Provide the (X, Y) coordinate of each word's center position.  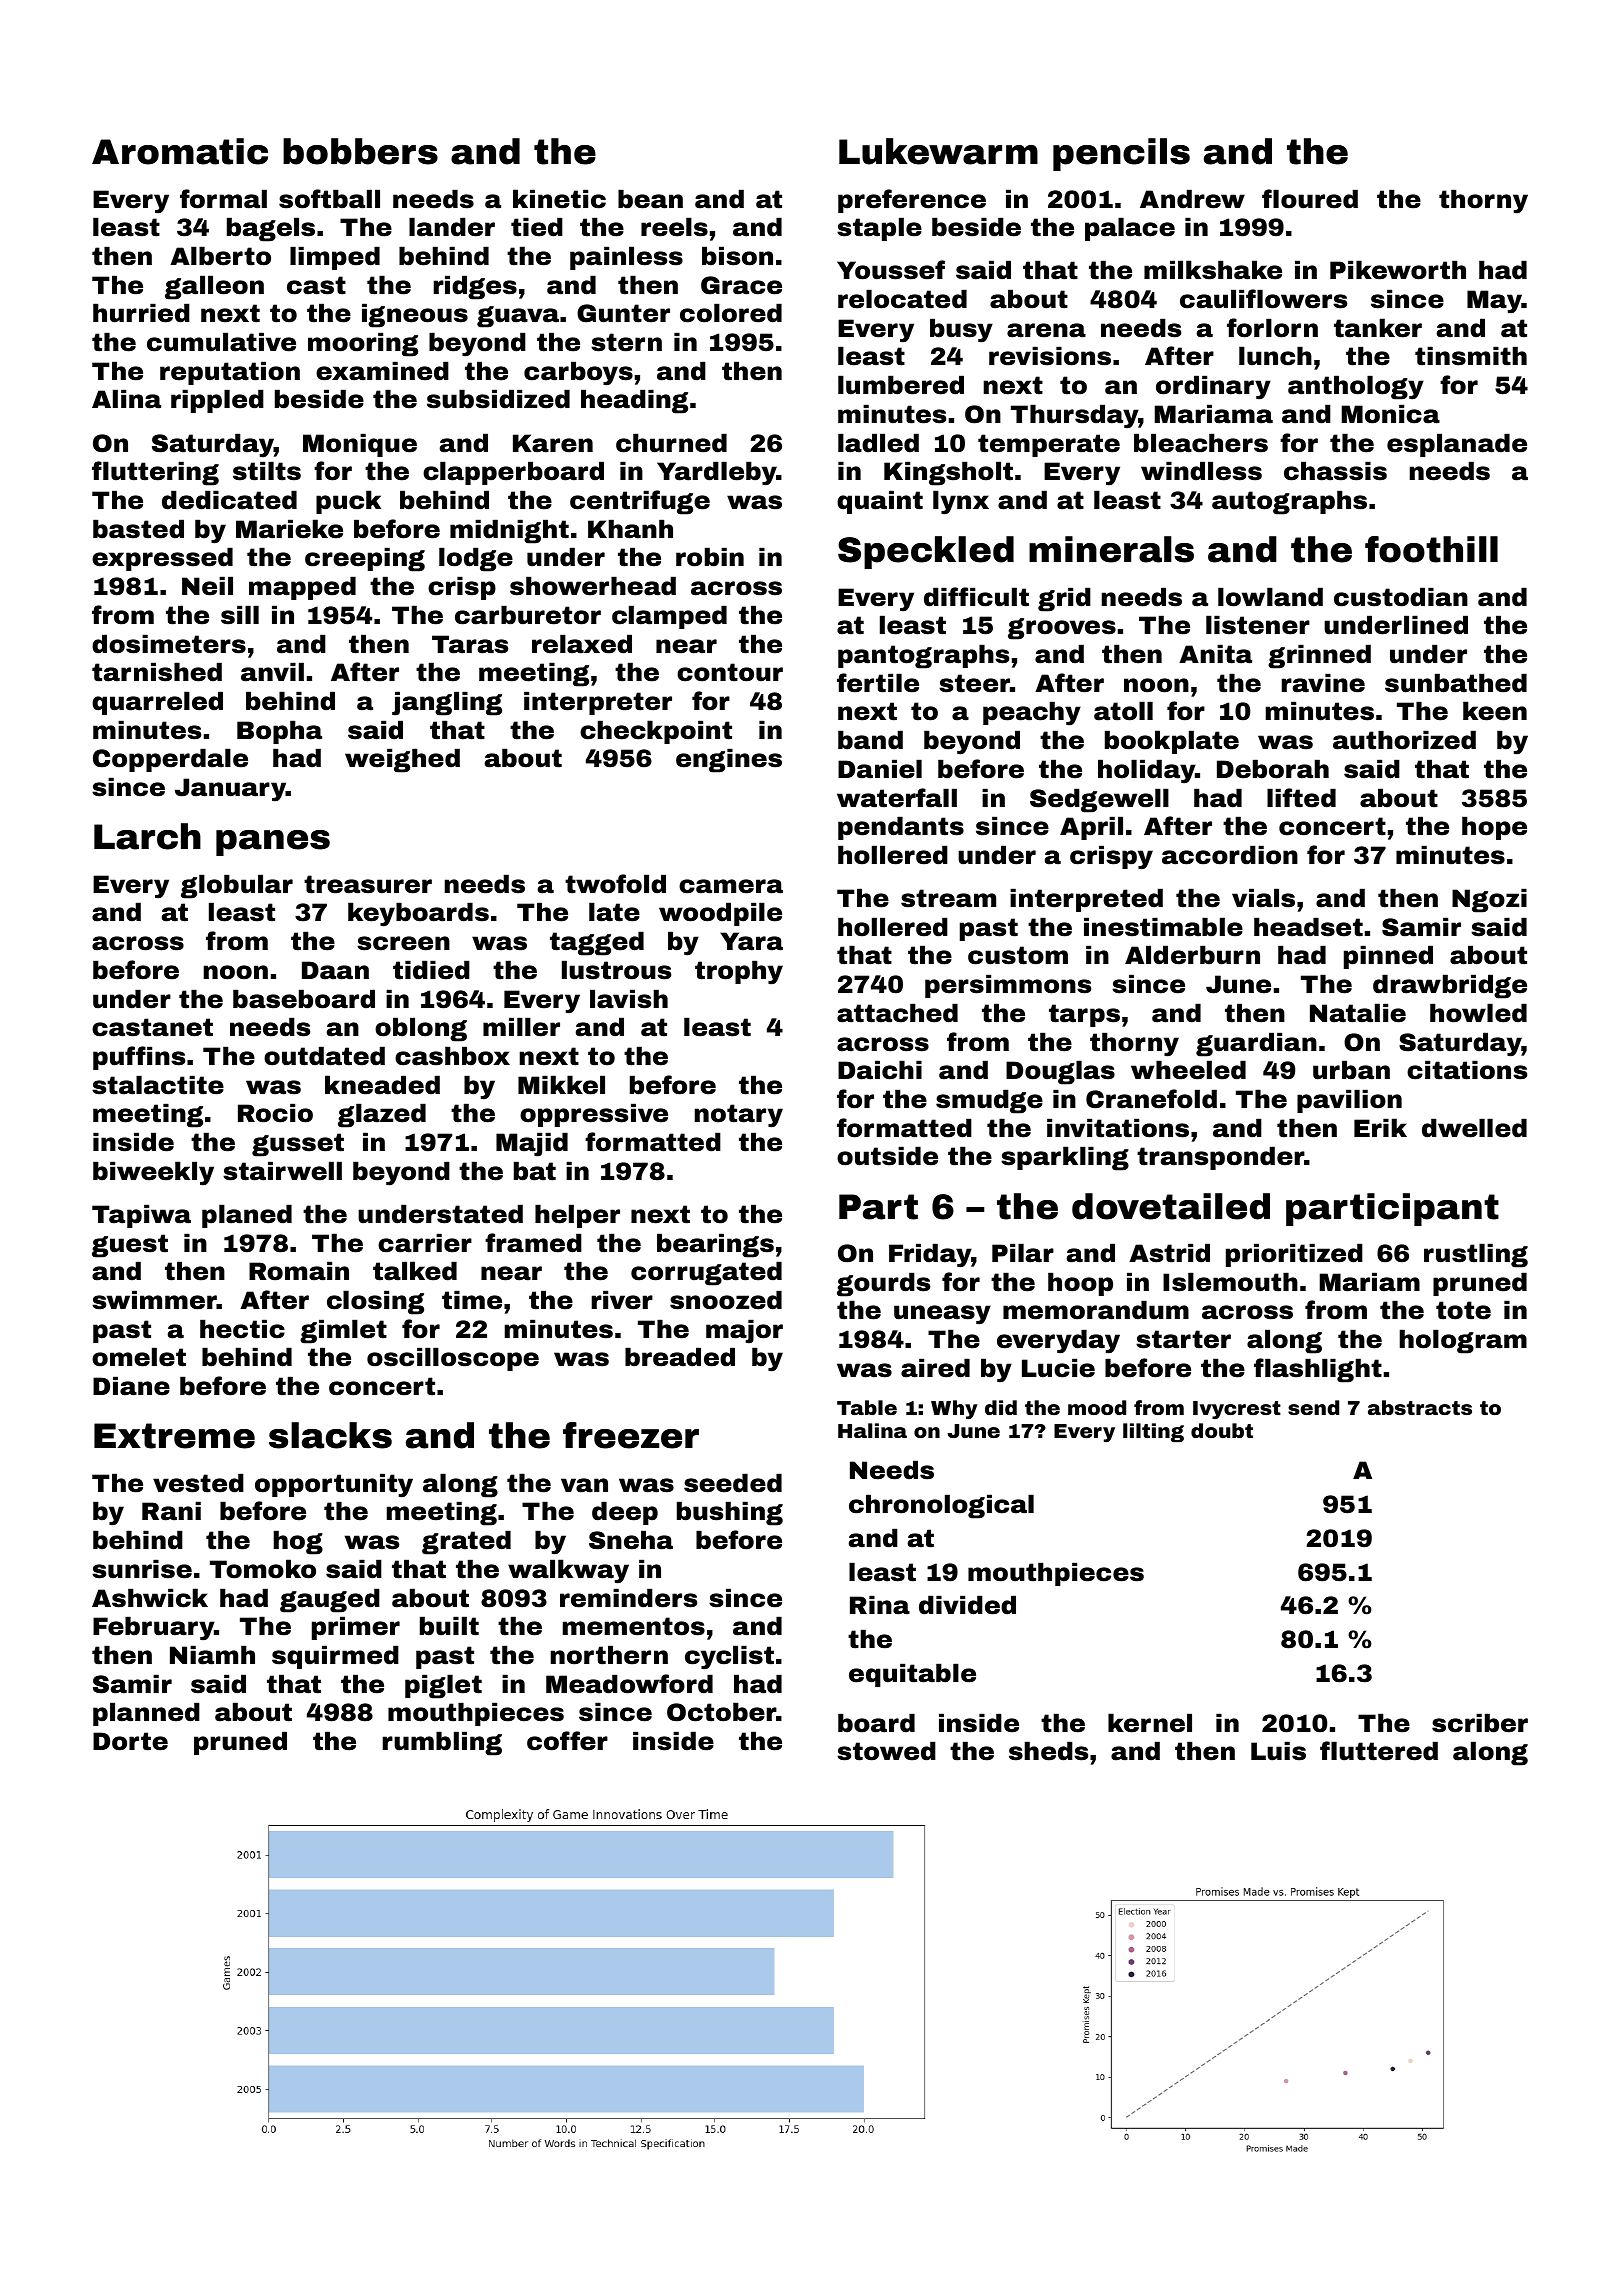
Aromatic (180, 151)
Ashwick (150, 1598)
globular (237, 886)
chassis (1335, 471)
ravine (1323, 683)
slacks (330, 1435)
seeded (733, 1483)
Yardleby (717, 473)
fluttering (155, 473)
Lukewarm (938, 151)
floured (1310, 199)
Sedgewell (1099, 800)
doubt (1222, 1430)
